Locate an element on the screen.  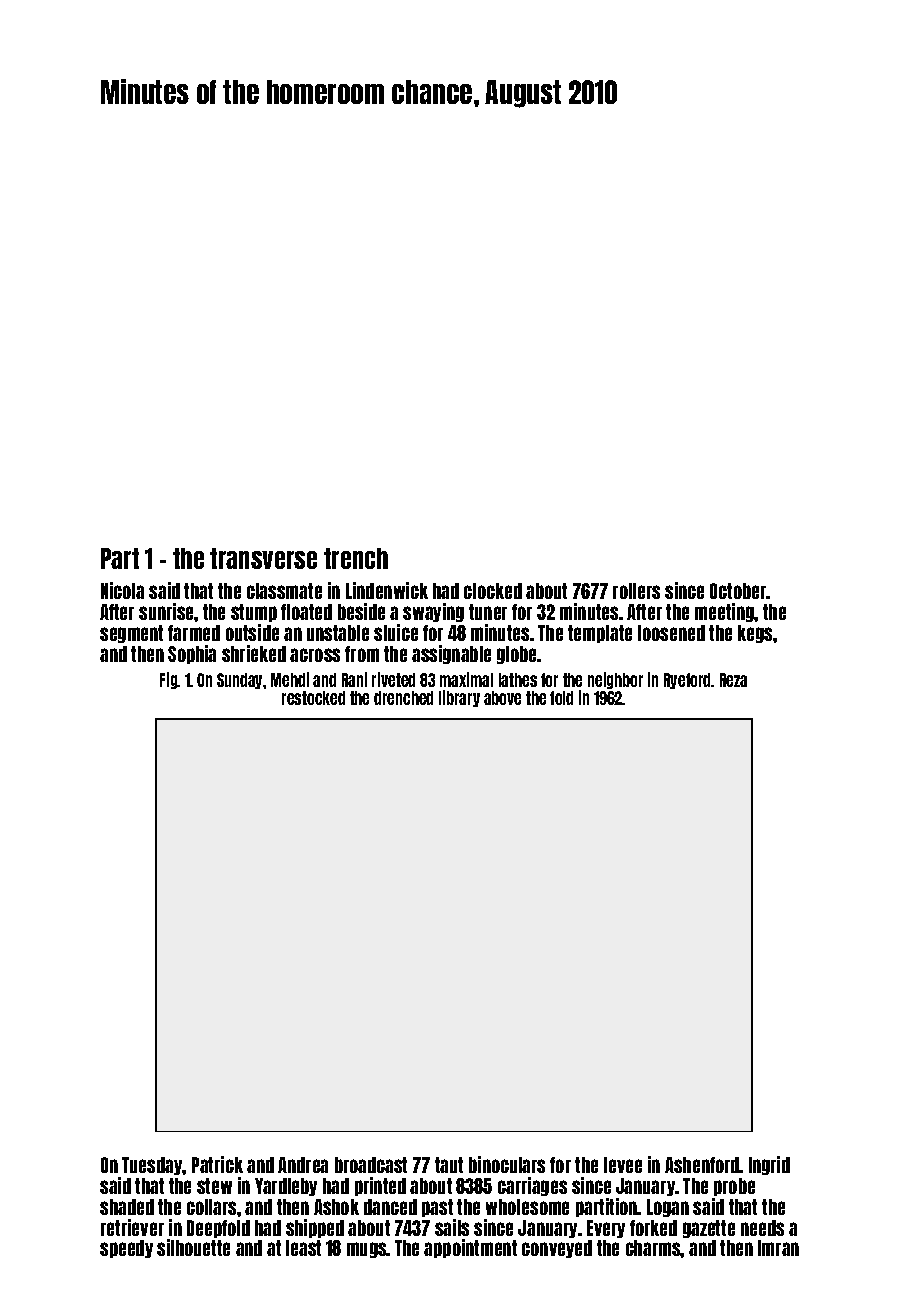
trench is located at coordinates (356, 558).
